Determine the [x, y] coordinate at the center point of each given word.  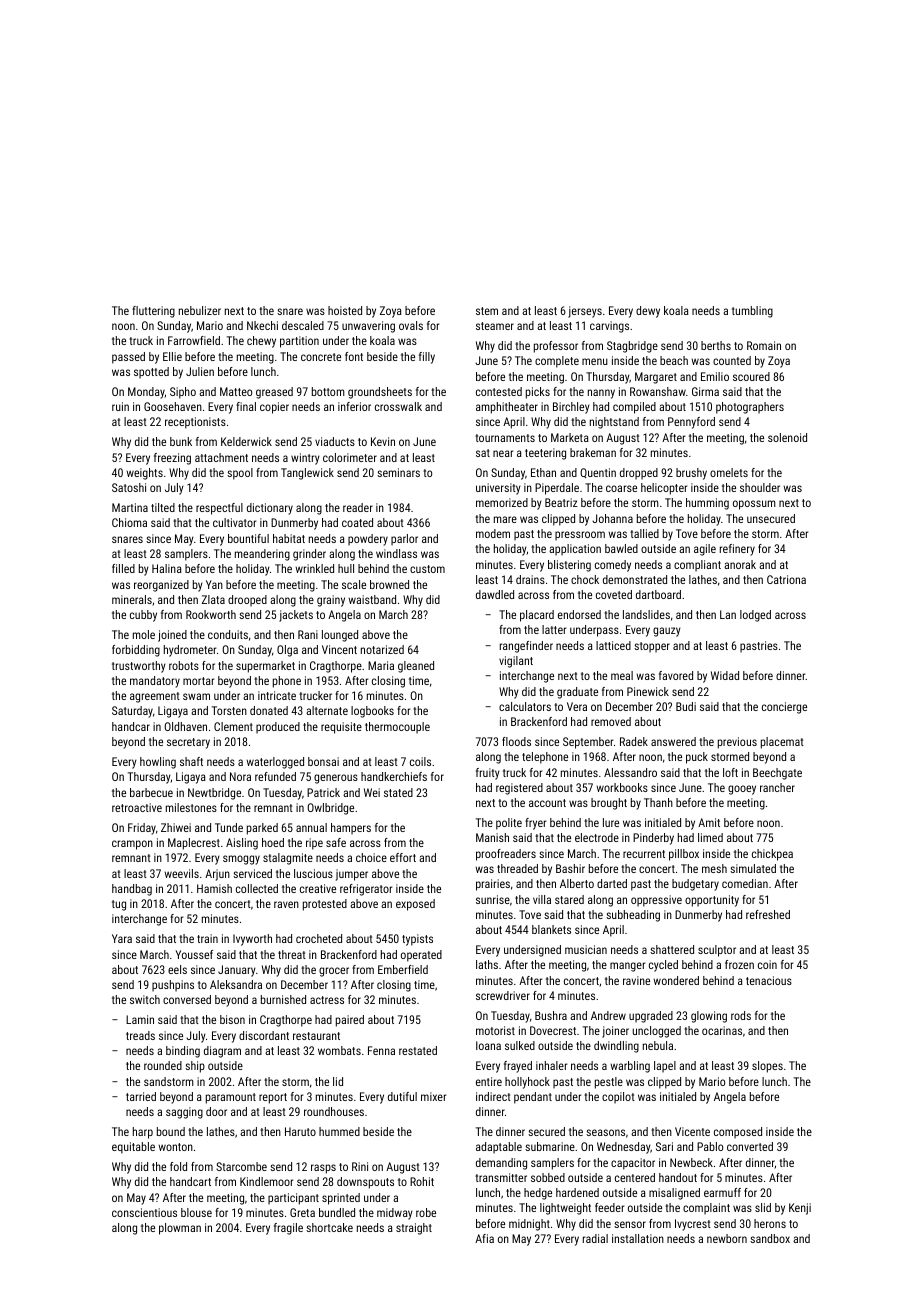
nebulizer [200, 310]
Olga [287, 651]
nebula [658, 1045]
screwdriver [503, 995]
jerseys [585, 312]
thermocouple [397, 728]
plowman [180, 1229]
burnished [283, 999]
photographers [750, 408]
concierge [784, 708]
